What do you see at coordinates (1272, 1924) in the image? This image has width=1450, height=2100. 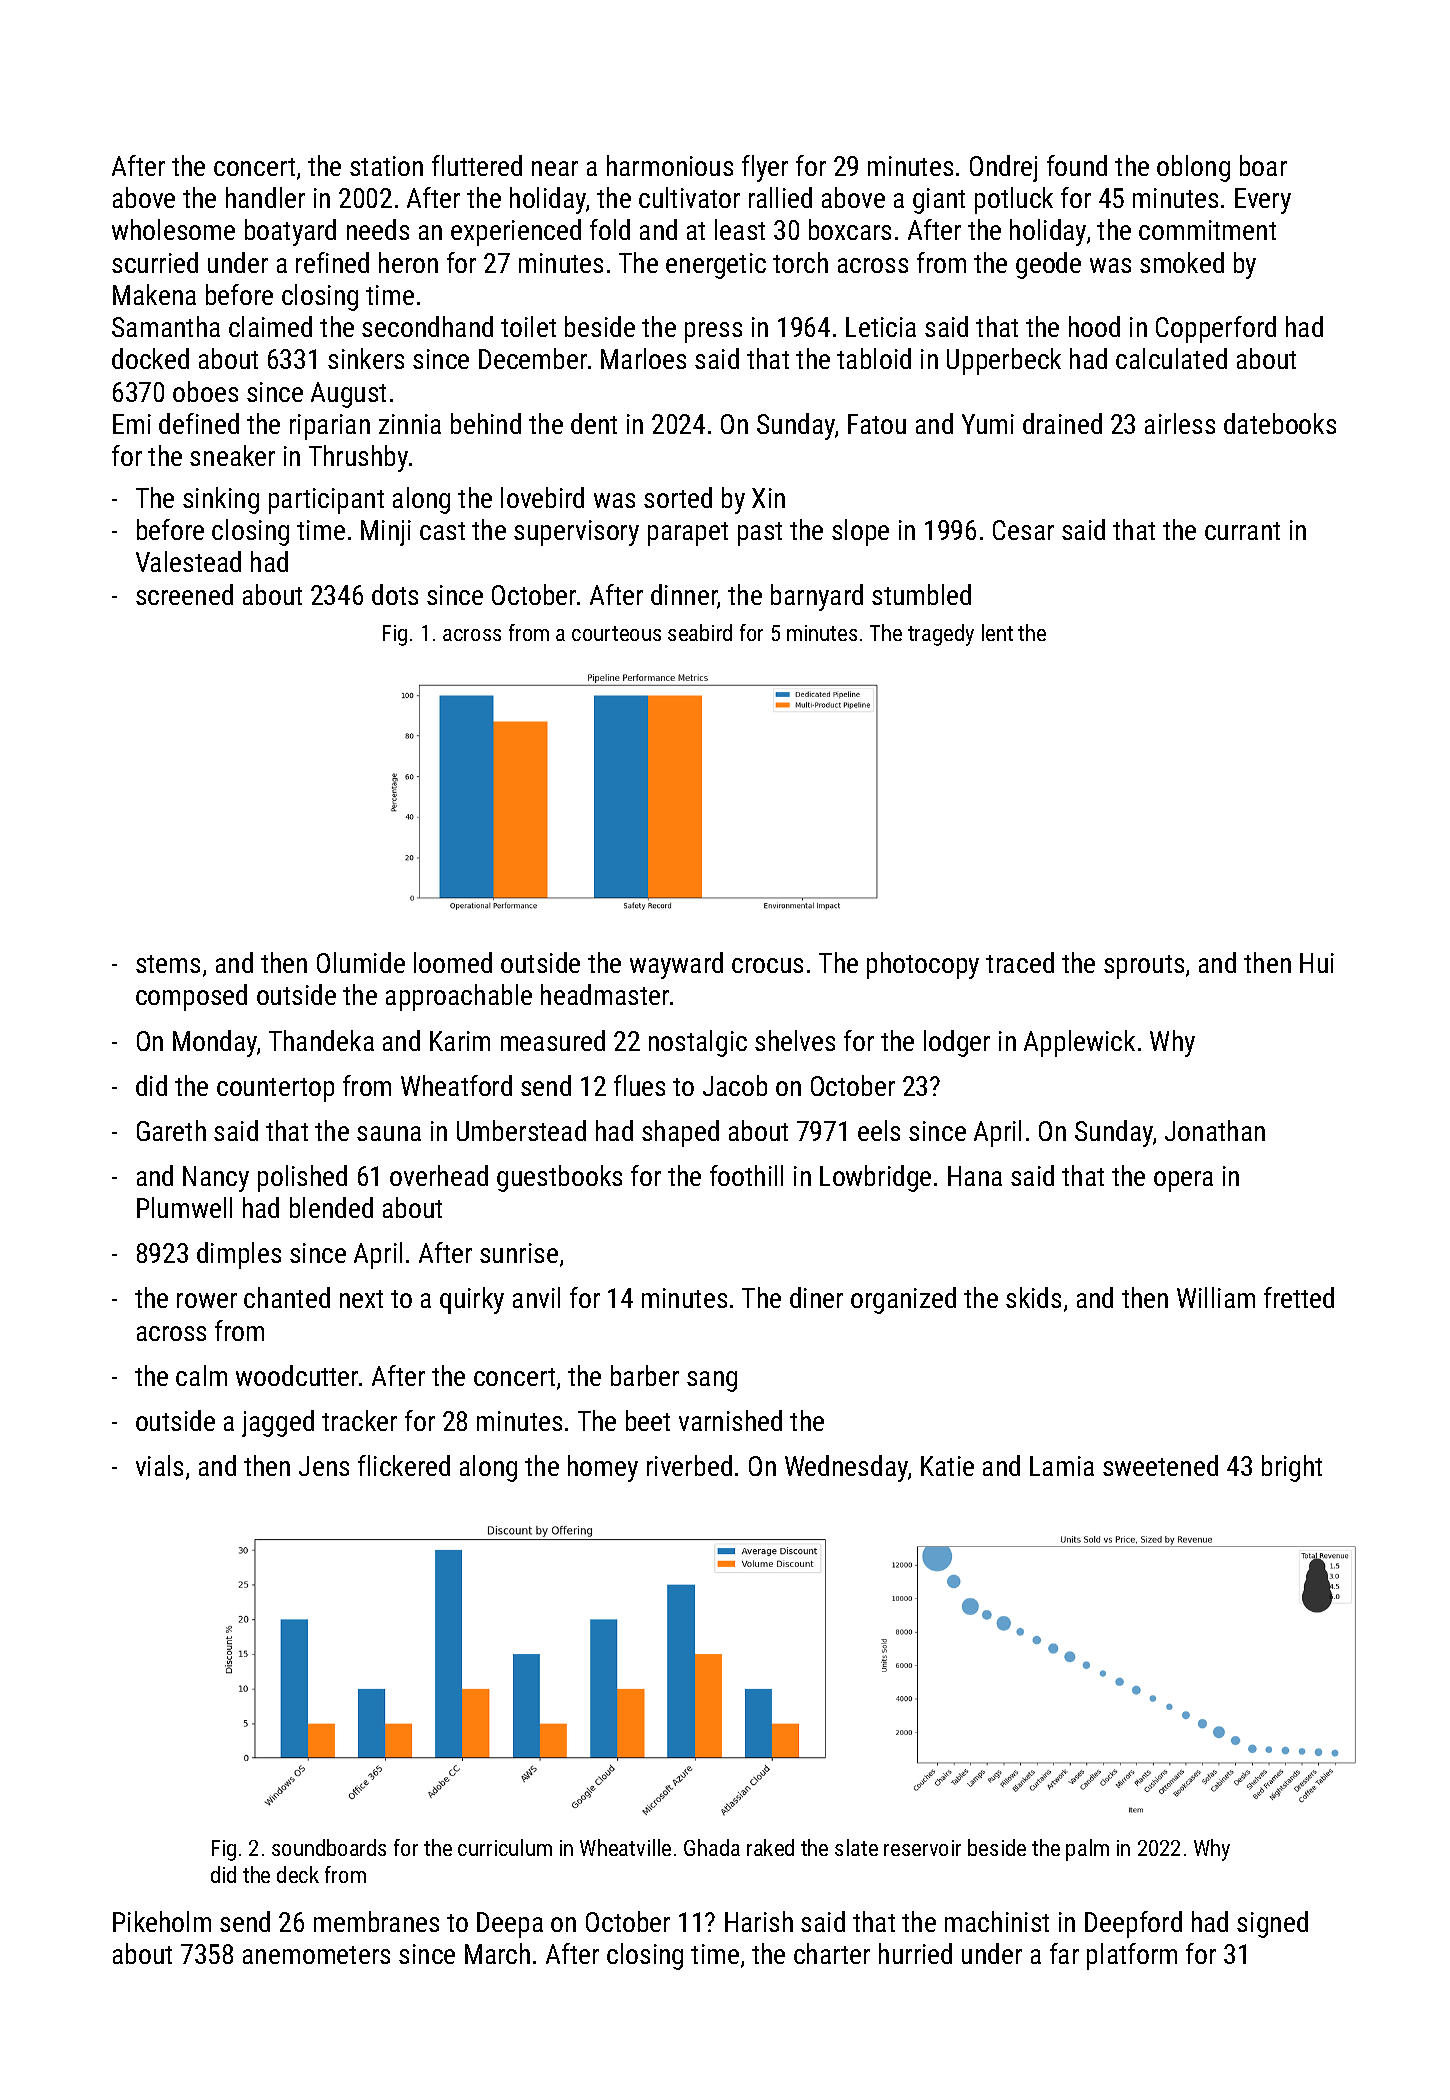 I see `signed` at bounding box center [1272, 1924].
